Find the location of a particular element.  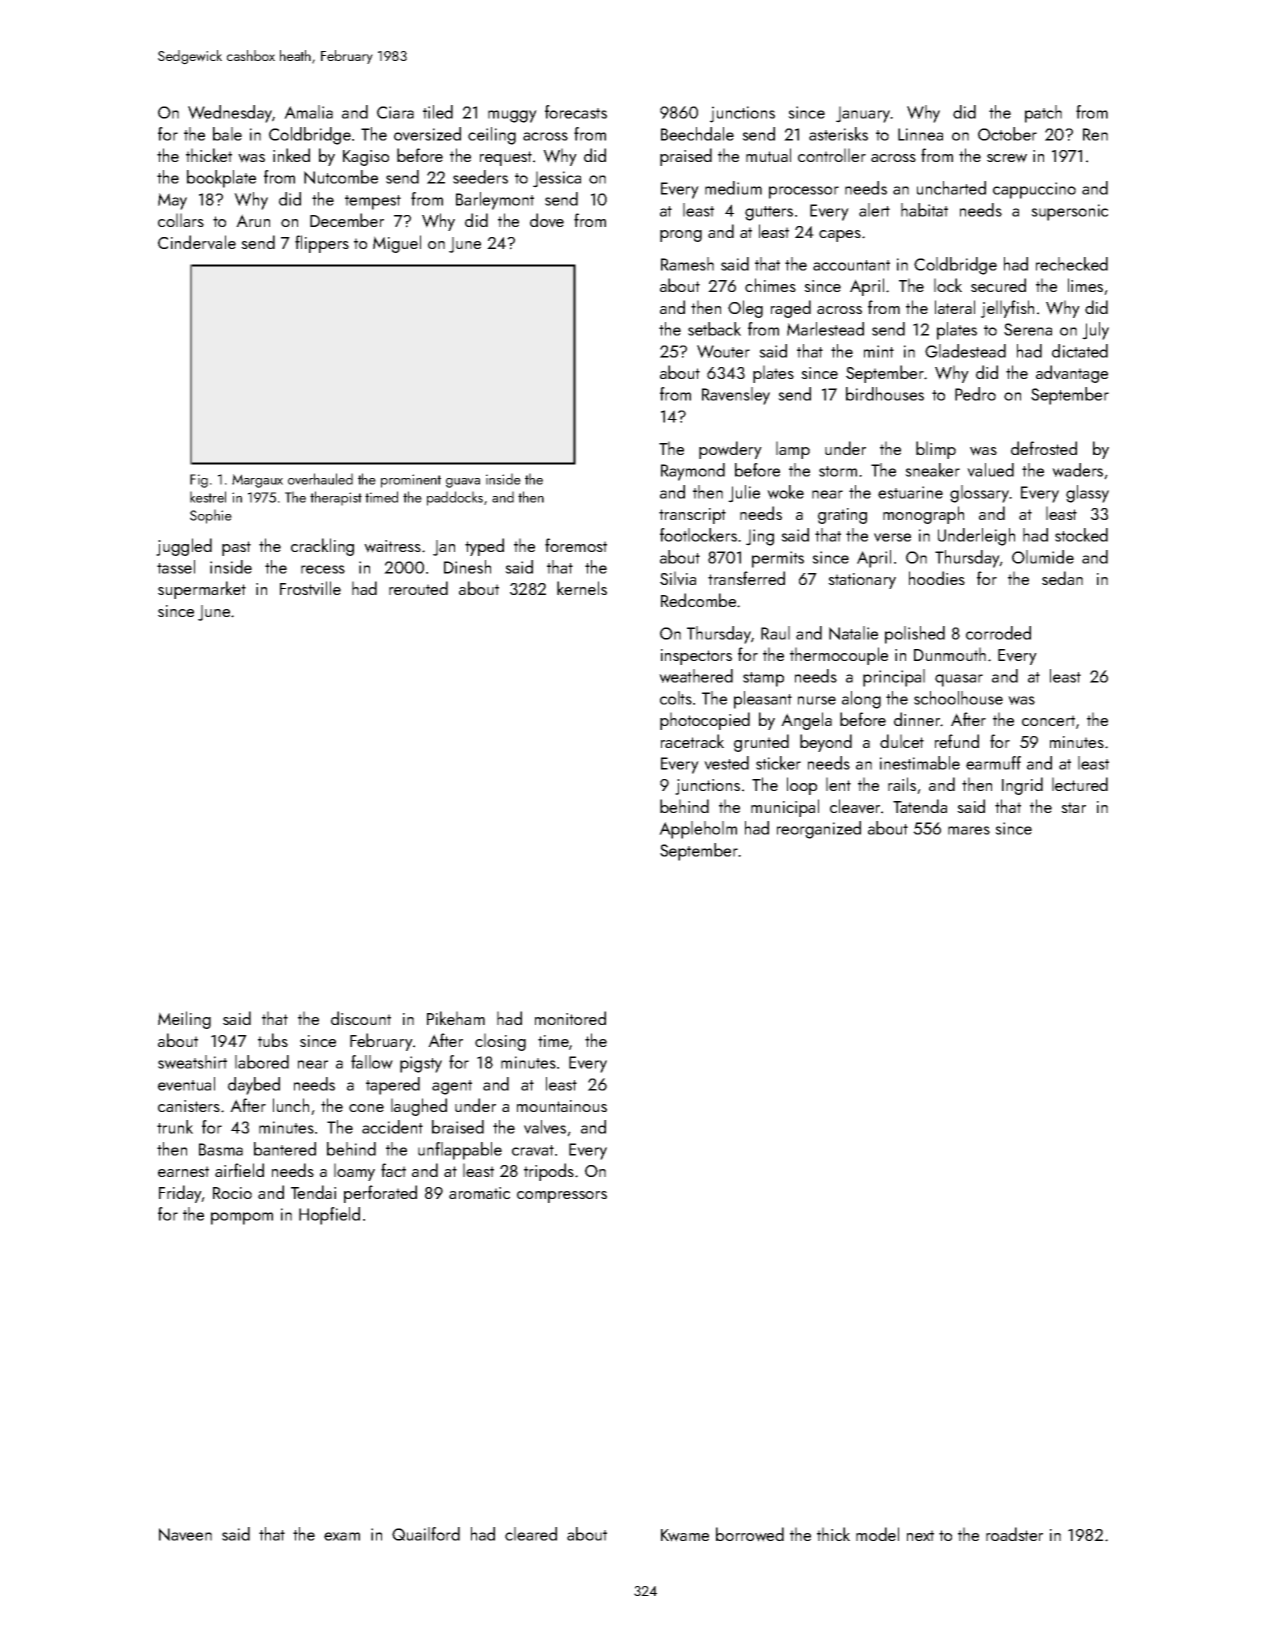

ceiling is located at coordinates (492, 136).
